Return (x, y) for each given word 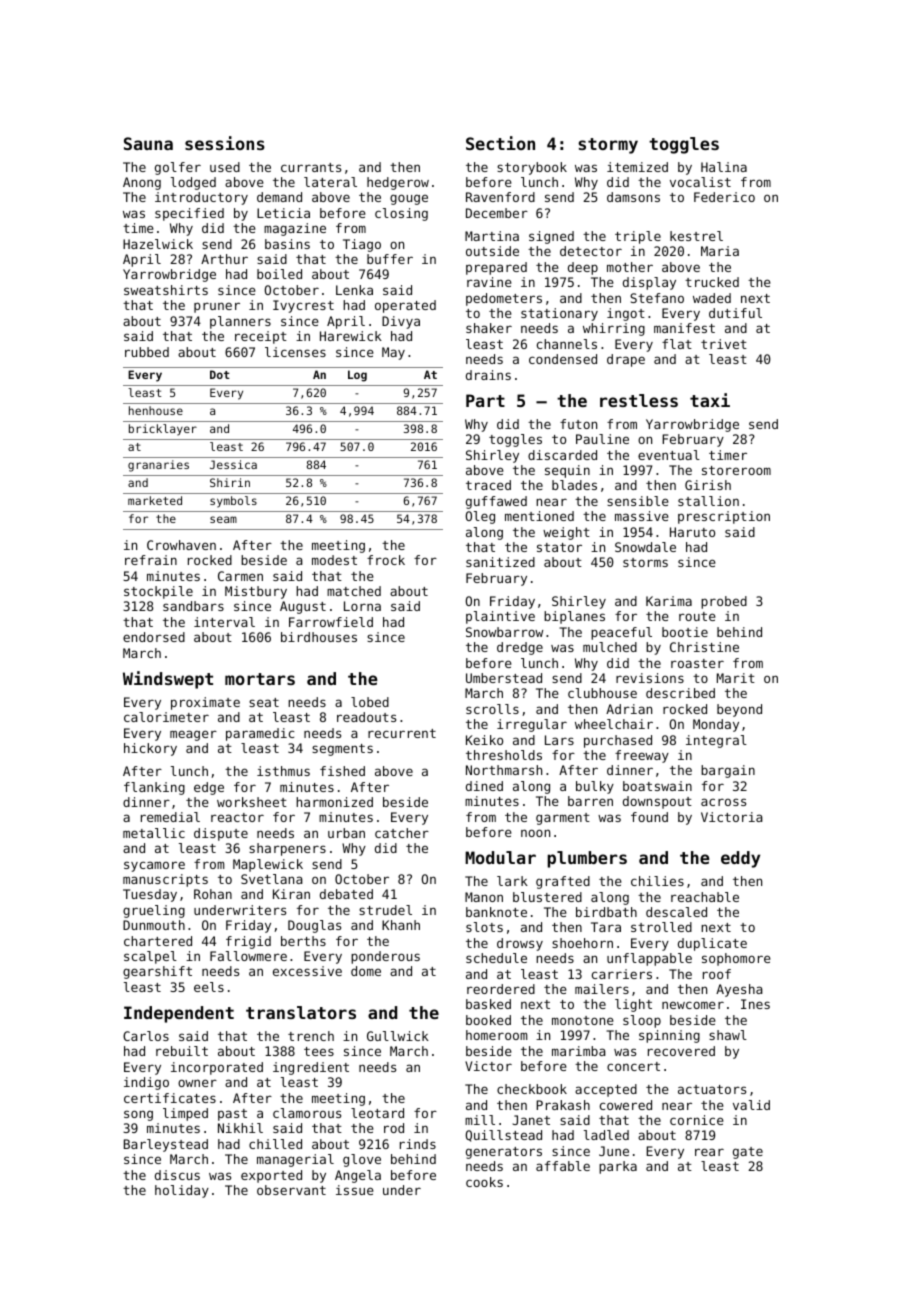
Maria (720, 251)
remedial (170, 817)
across (723, 802)
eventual (669, 455)
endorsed (154, 637)
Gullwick (398, 1036)
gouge (409, 199)
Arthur (224, 259)
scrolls (492, 709)
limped (185, 1114)
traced (488, 485)
